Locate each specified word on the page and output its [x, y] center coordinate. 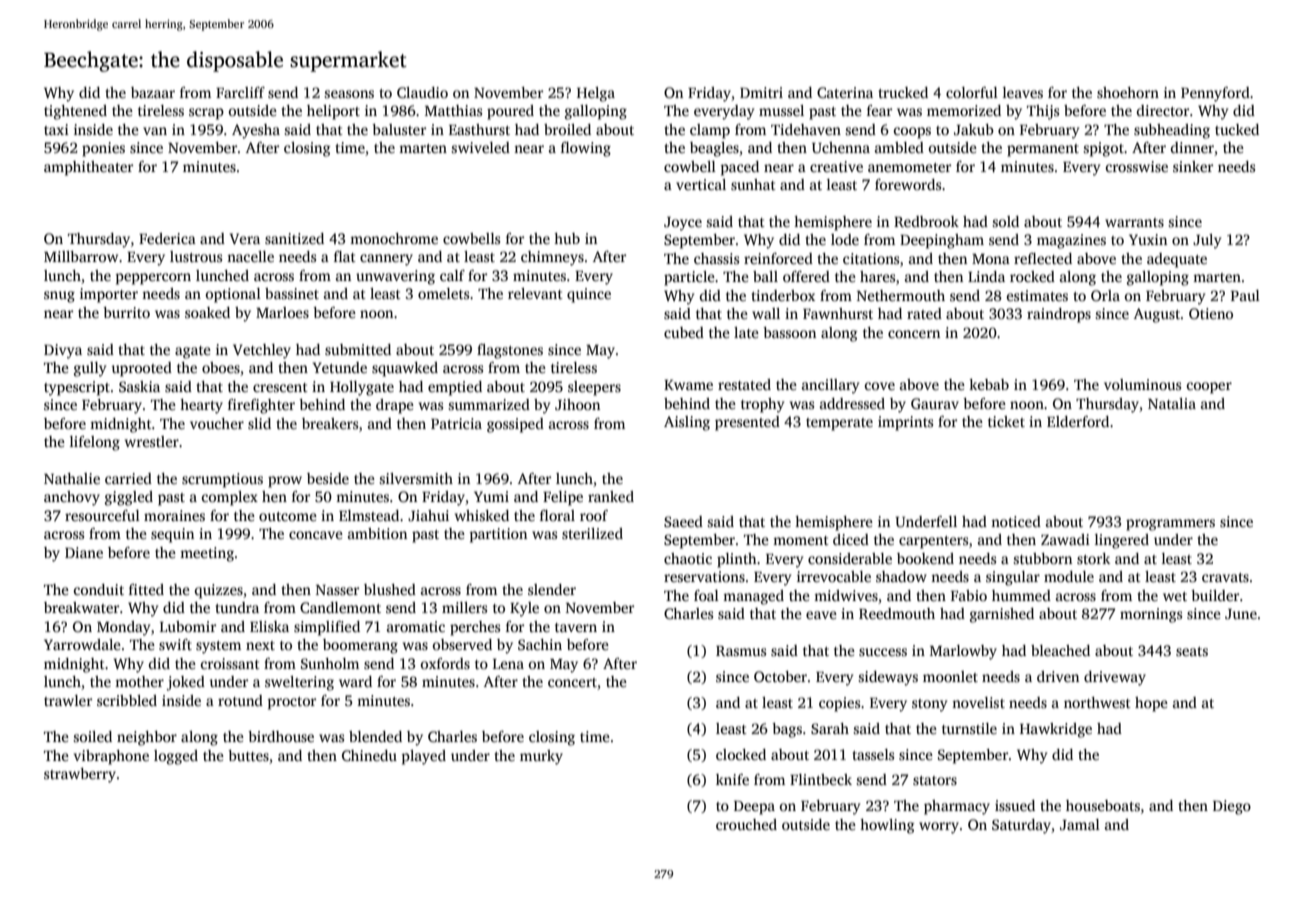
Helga [596, 94]
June [1241, 614]
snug [59, 297]
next [260, 645]
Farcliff [240, 92]
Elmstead [369, 515]
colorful [972, 92]
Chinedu [369, 755]
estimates [1037, 295]
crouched [746, 824]
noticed [1016, 521]
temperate [839, 424]
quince [589, 295]
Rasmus [741, 651]
